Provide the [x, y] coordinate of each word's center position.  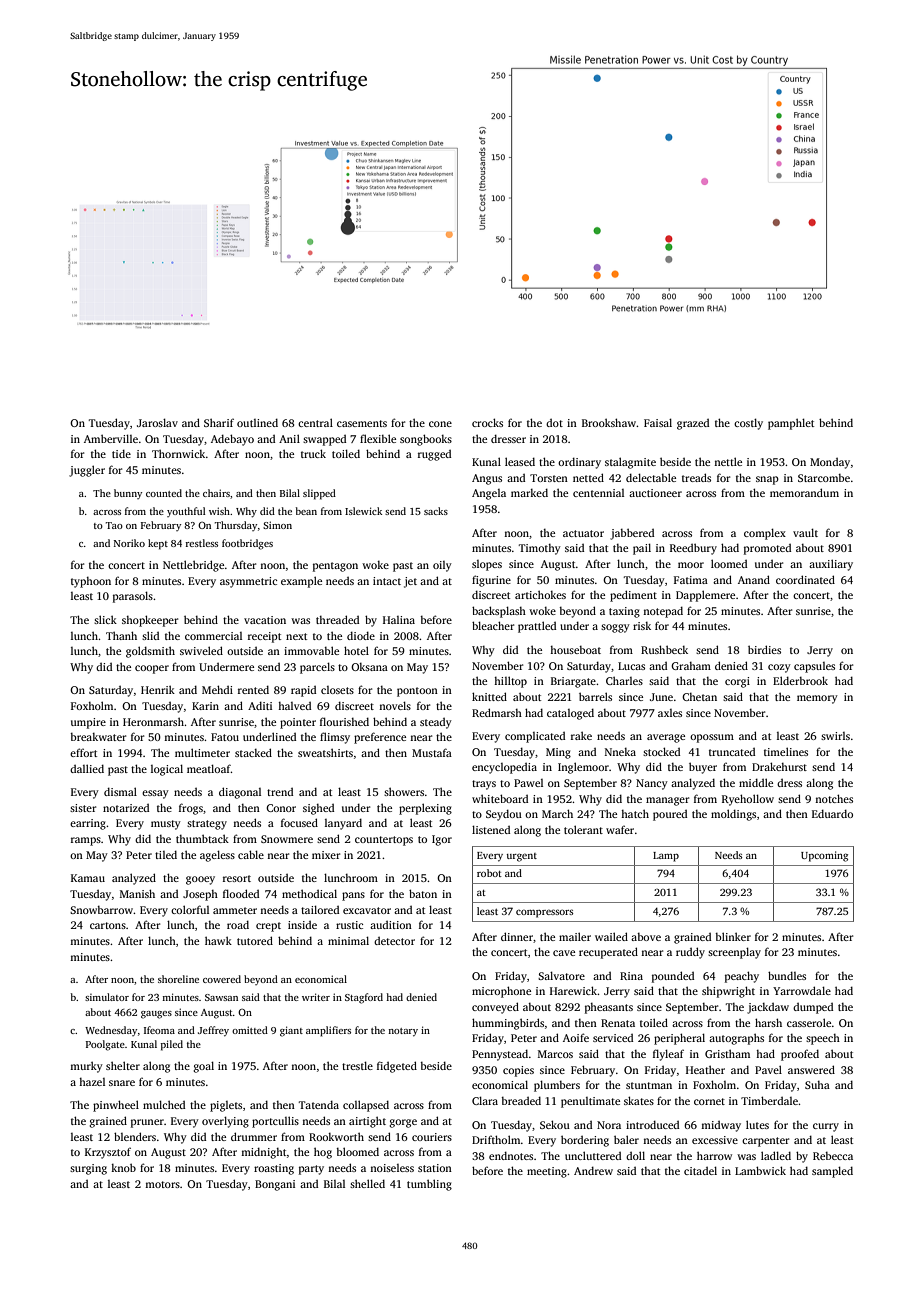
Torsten [549, 478]
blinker [733, 936]
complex [765, 534]
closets [337, 690]
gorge [403, 1123]
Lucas [631, 666]
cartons [108, 925]
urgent [521, 857]
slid [150, 635]
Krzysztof [108, 1153]
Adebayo [232, 440]
